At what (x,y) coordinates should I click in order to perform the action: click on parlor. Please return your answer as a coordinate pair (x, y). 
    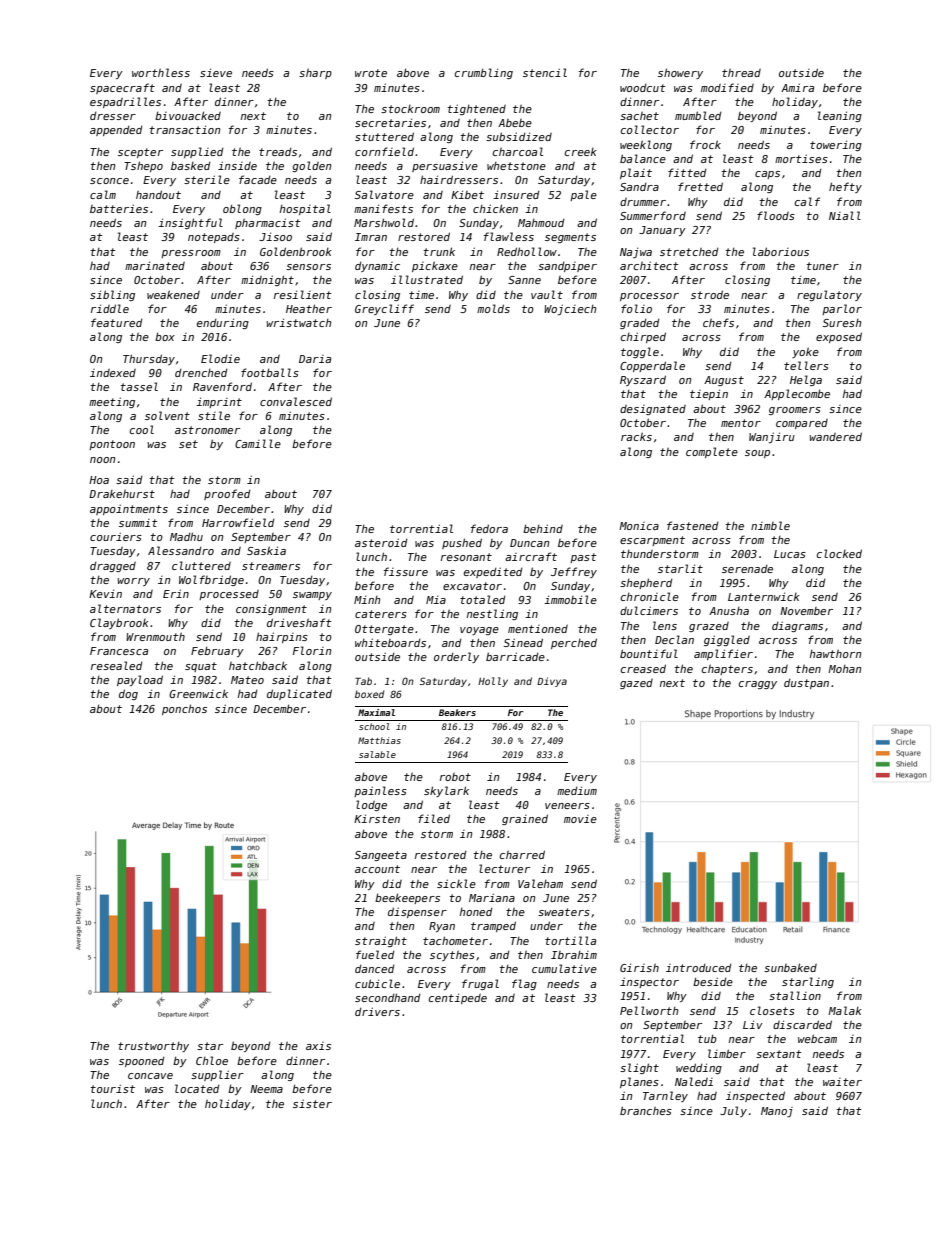
    Looking at the image, I should click on (842, 309).
